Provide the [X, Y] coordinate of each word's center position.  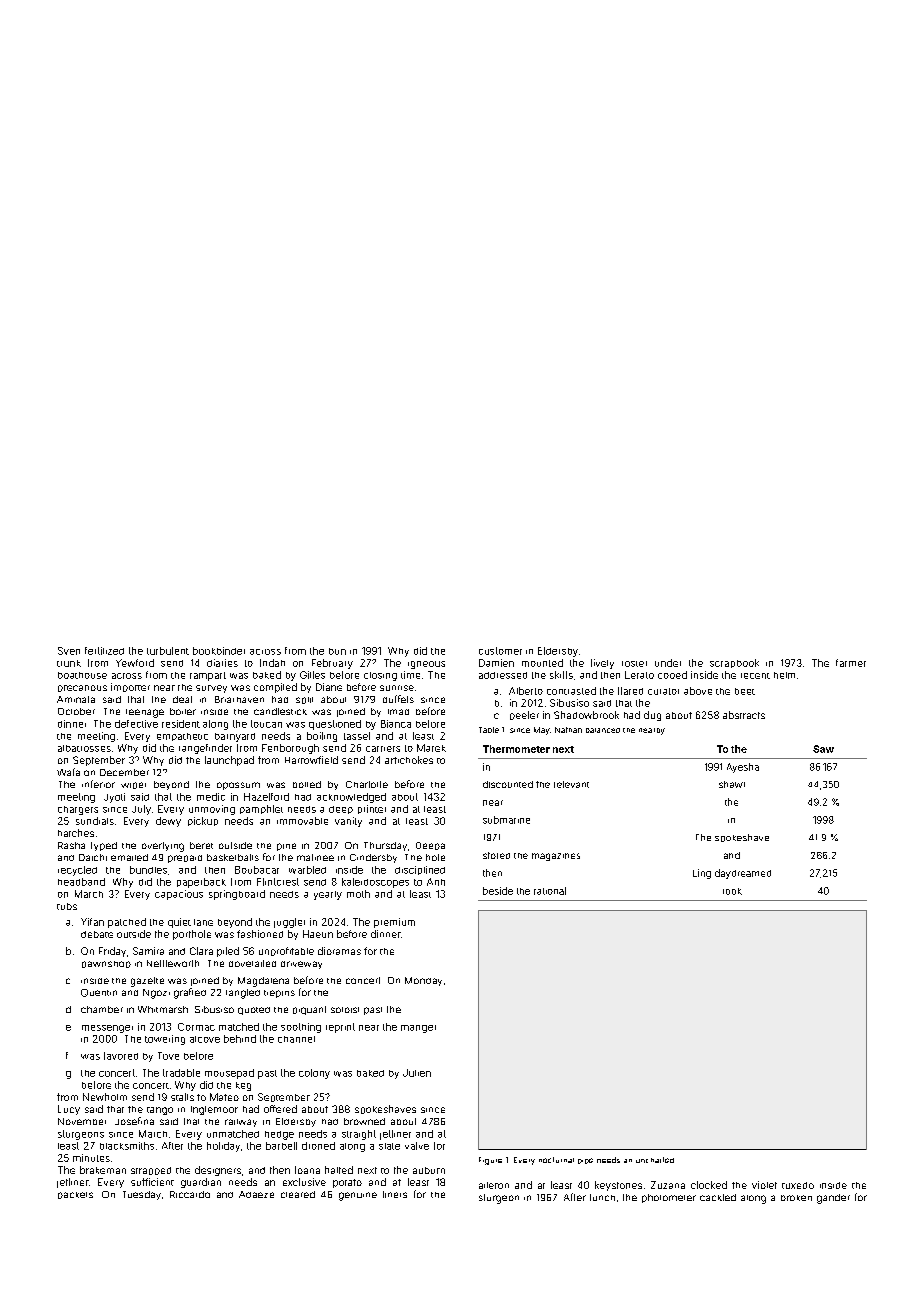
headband [81, 882]
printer [372, 809]
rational [550, 891]
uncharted [655, 1160]
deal [182, 699]
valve [417, 1146]
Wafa [68, 772]
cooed [672, 675]
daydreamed [743, 874]
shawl [732, 784]
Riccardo [190, 1194]
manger [418, 1029]
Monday [423, 981]
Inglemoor [214, 1110]
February [332, 664]
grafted [190, 993]
